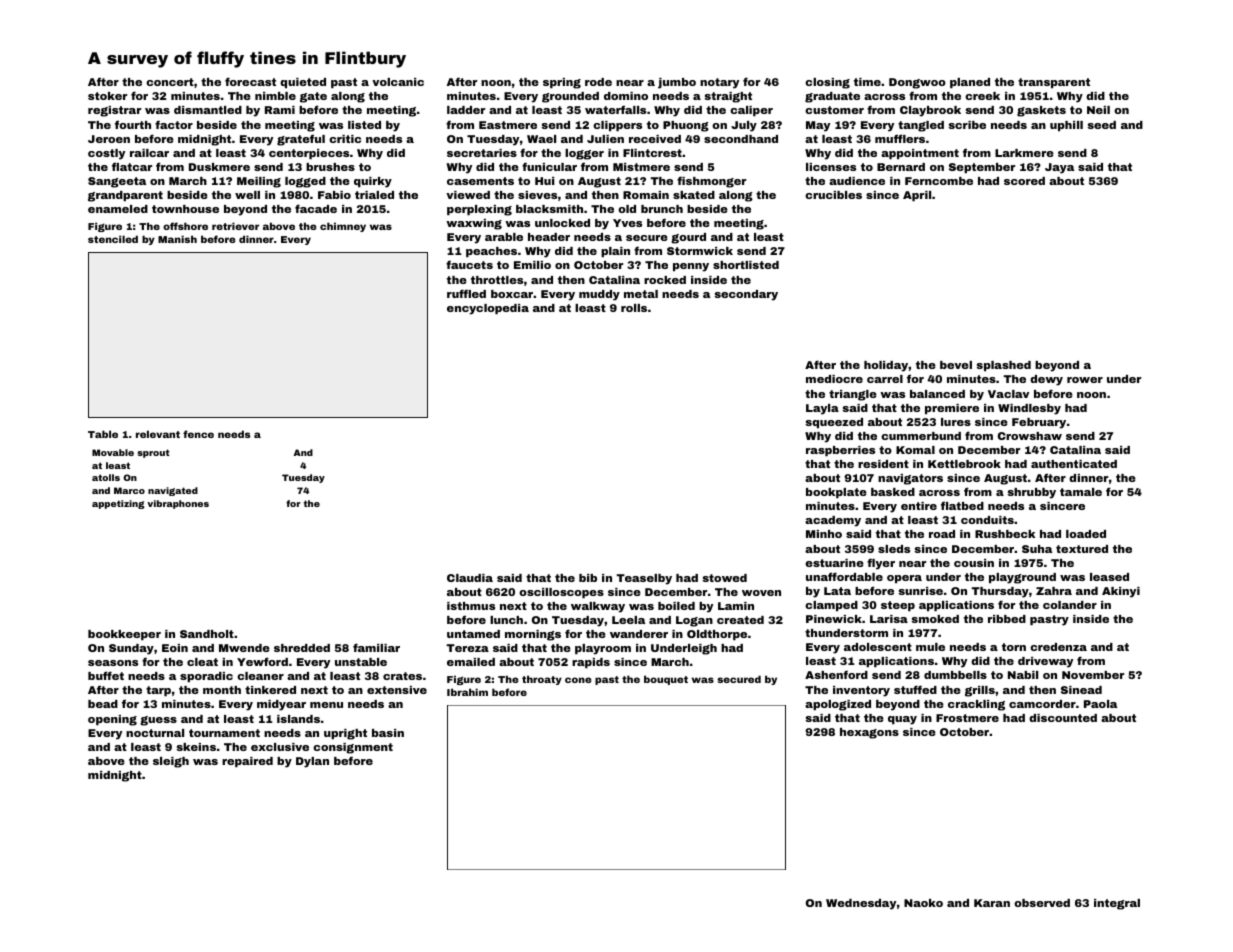 This screenshot has height=952, width=1233. Describe the element at coordinates (840, 451) in the screenshot. I see `raspberries` at that location.
